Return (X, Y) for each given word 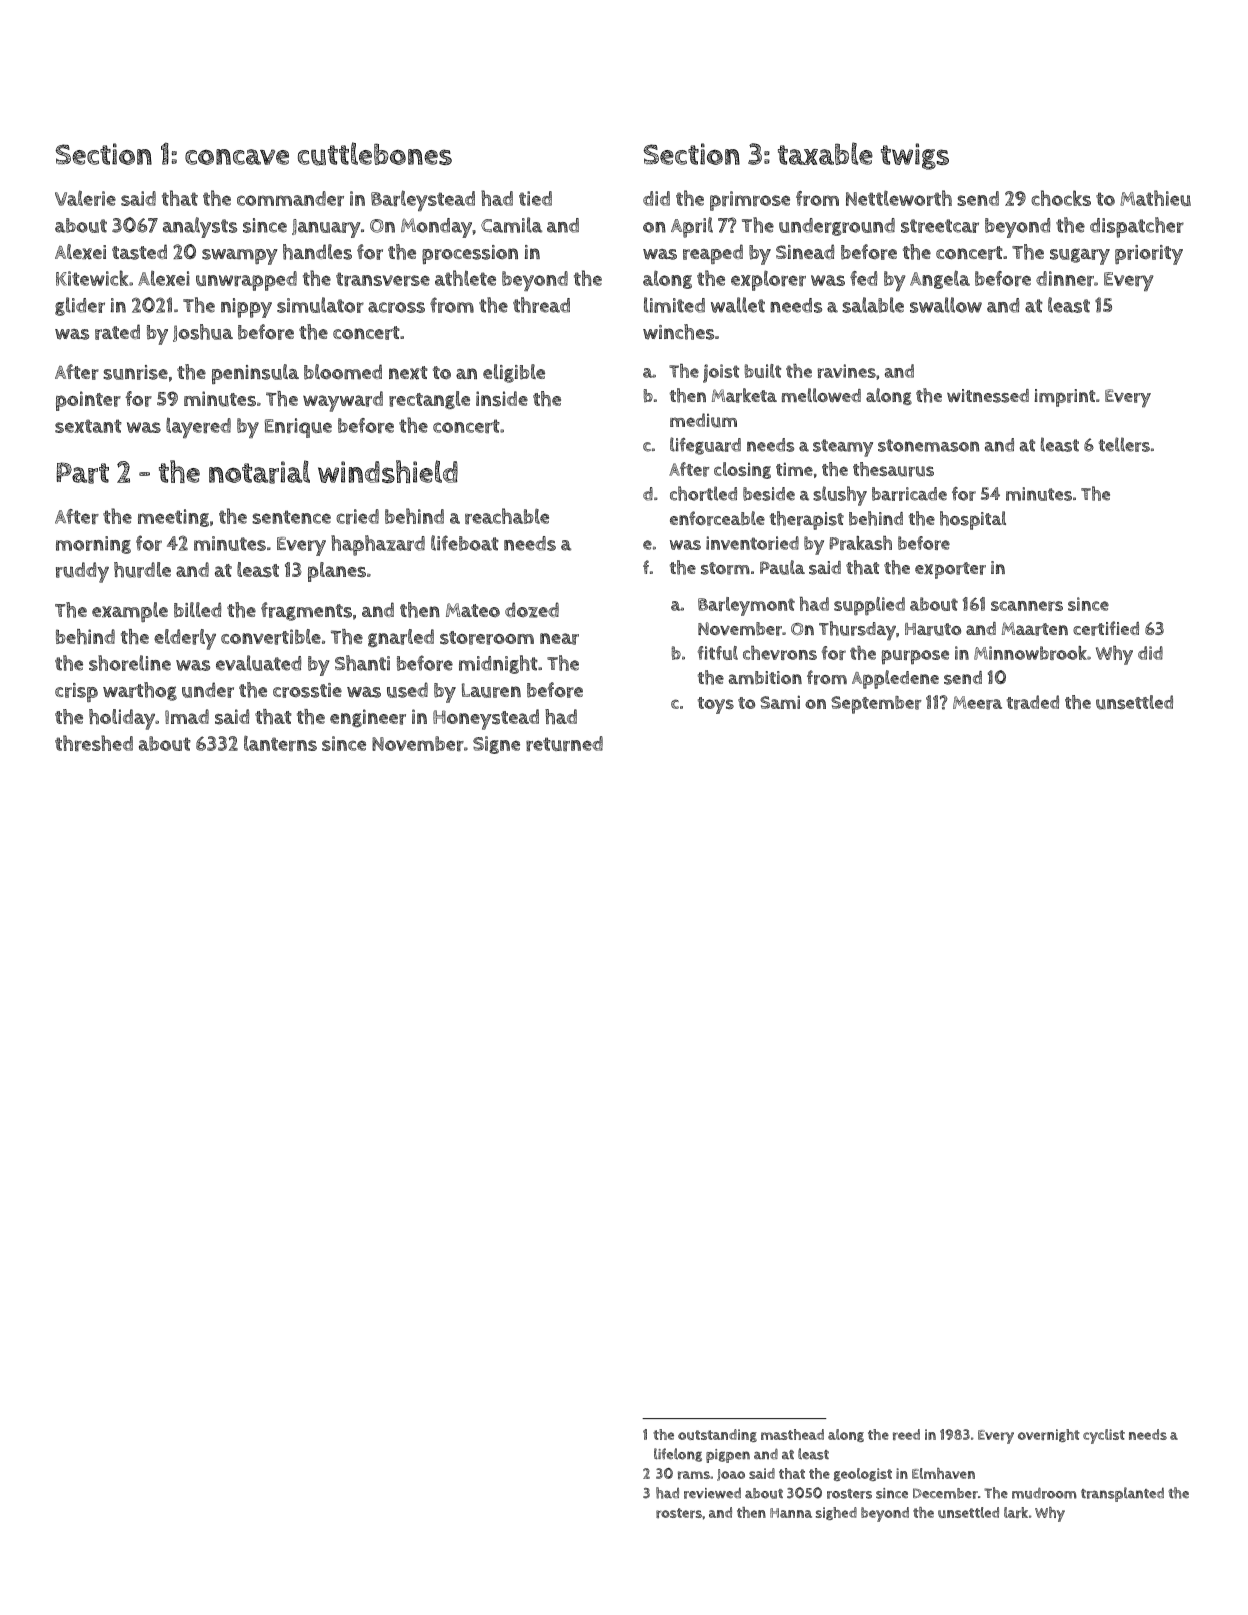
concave (237, 157)
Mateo (473, 610)
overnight (1049, 1435)
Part (82, 473)
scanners (1027, 606)
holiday (122, 719)
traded (1033, 702)
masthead (792, 1434)
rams (694, 1475)
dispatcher (1137, 227)
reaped (713, 254)
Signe (496, 745)
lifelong (678, 1455)
